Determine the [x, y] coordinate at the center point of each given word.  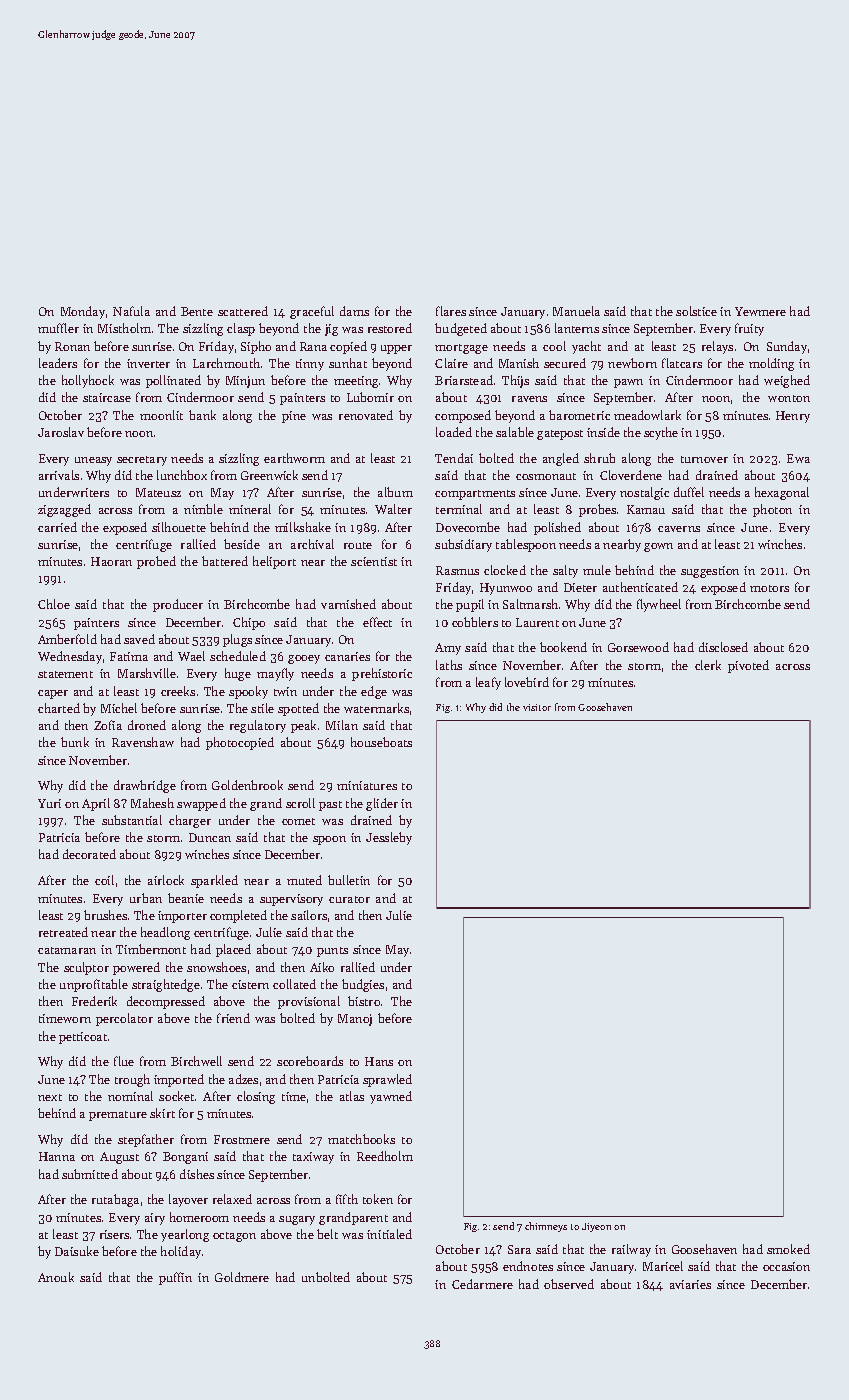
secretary [142, 461]
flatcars [682, 363]
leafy [488, 683]
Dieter [580, 587]
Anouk [56, 1277]
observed [569, 1284]
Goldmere [242, 1277]
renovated [366, 415]
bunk [75, 742]
